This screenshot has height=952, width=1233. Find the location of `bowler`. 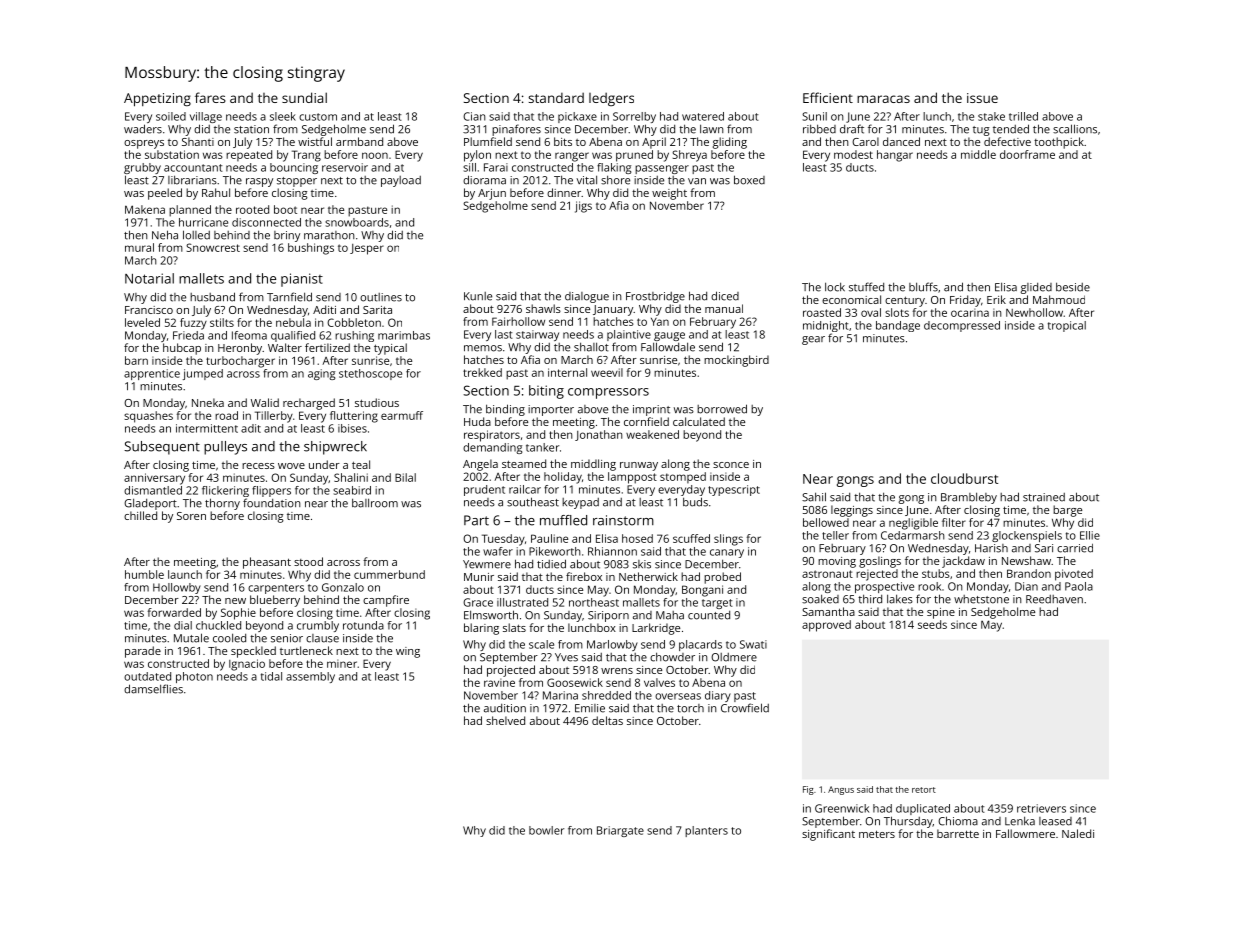

bowler is located at coordinates (546, 830).
